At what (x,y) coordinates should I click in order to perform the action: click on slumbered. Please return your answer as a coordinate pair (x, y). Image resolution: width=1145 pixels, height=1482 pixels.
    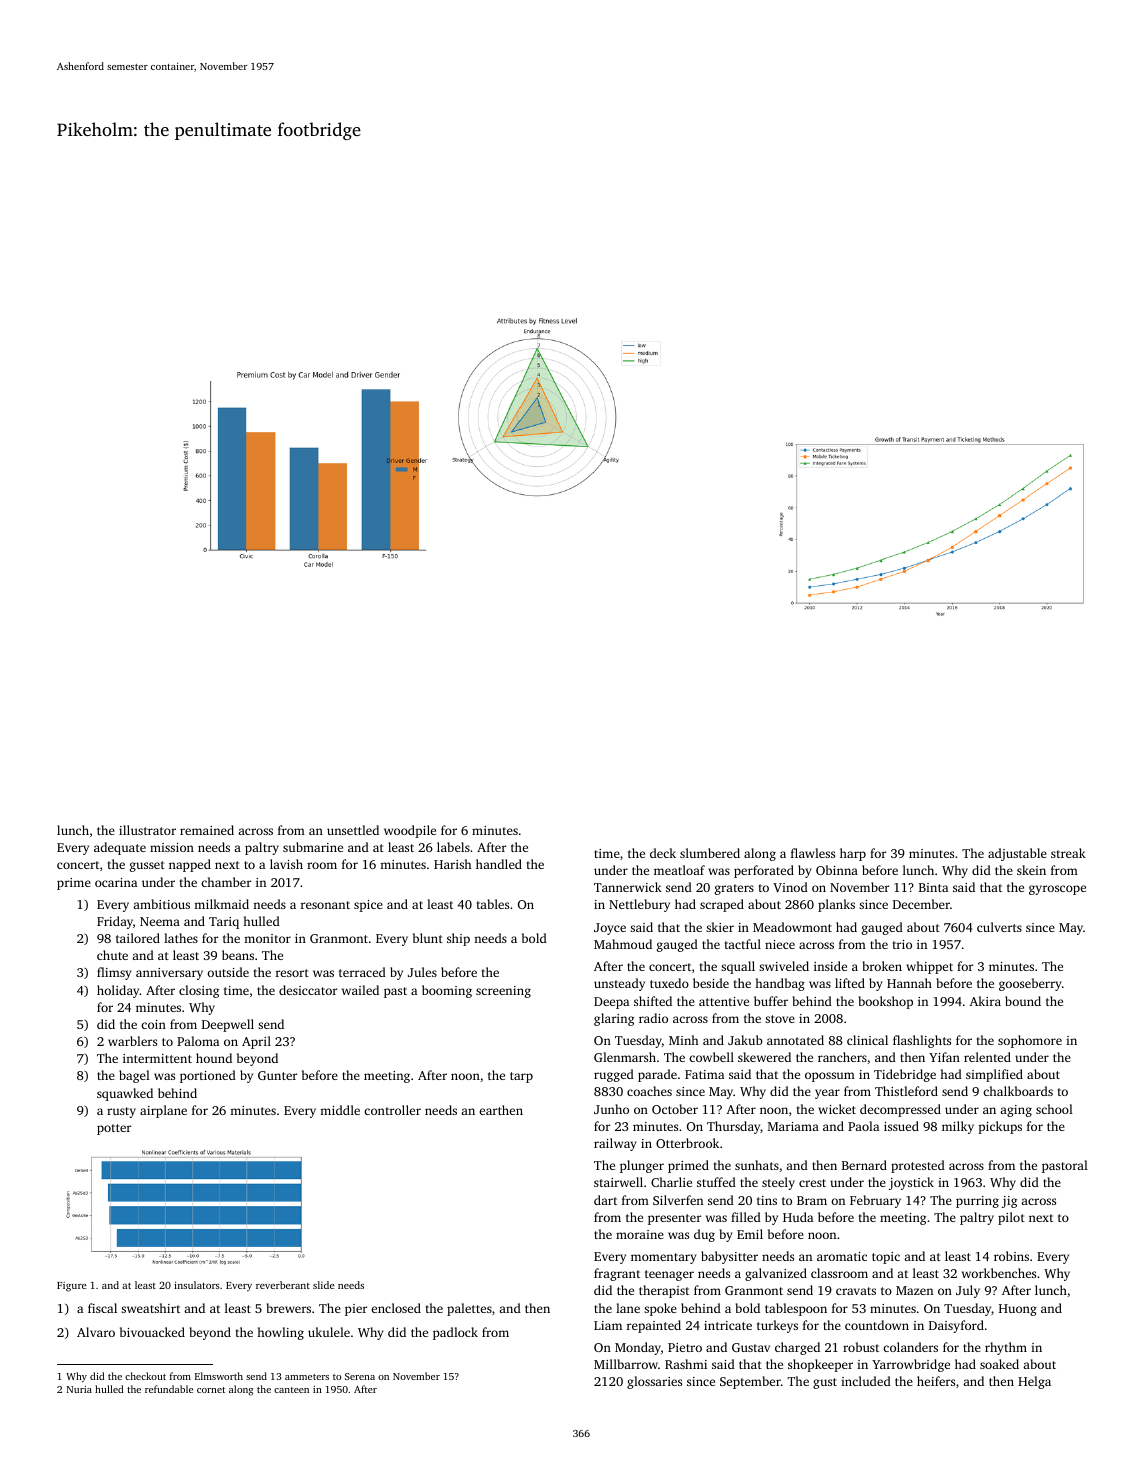
    Looking at the image, I should click on (710, 853).
